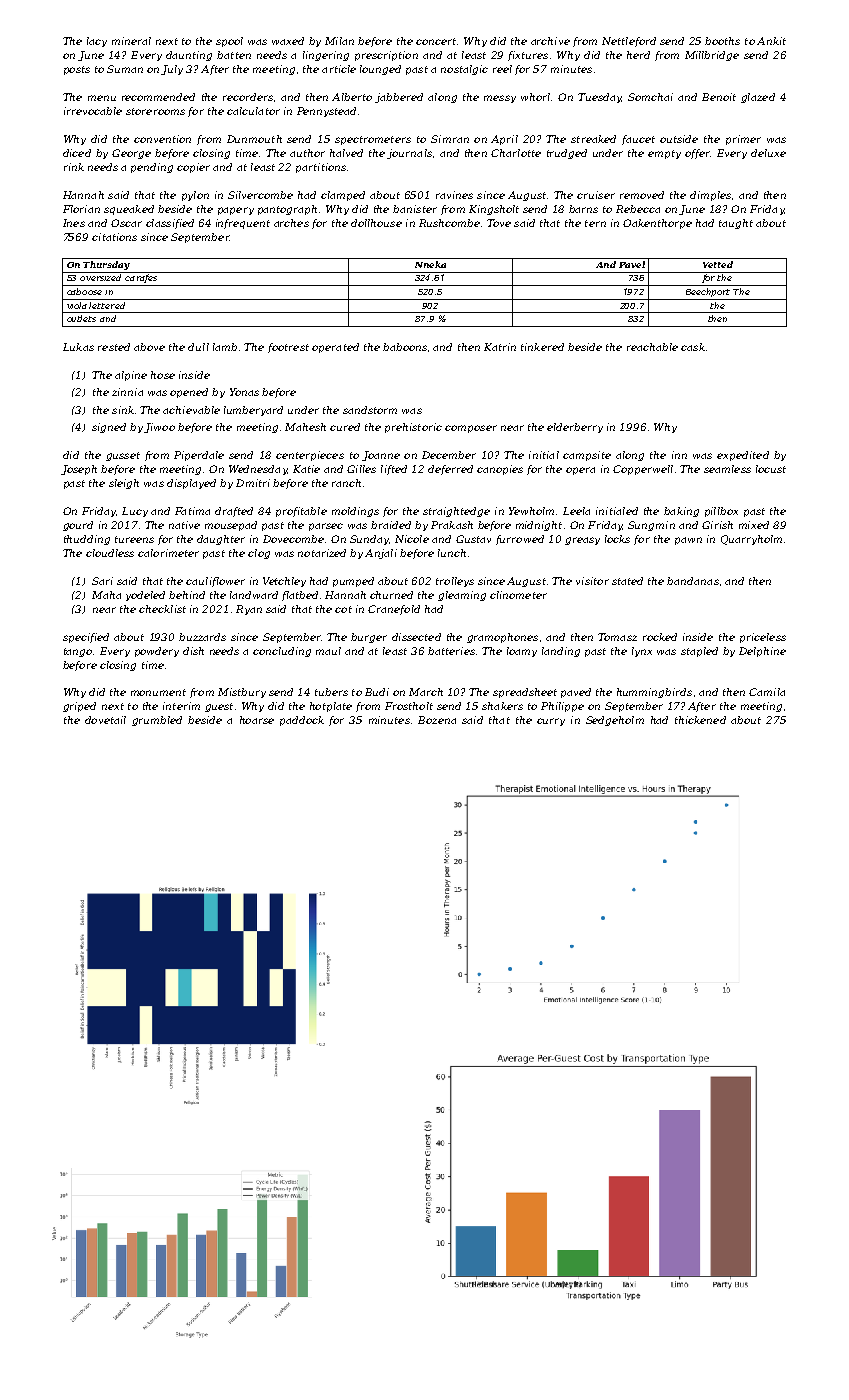 The height and width of the screenshot is (1400, 849). I want to click on Anjali, so click(381, 554).
